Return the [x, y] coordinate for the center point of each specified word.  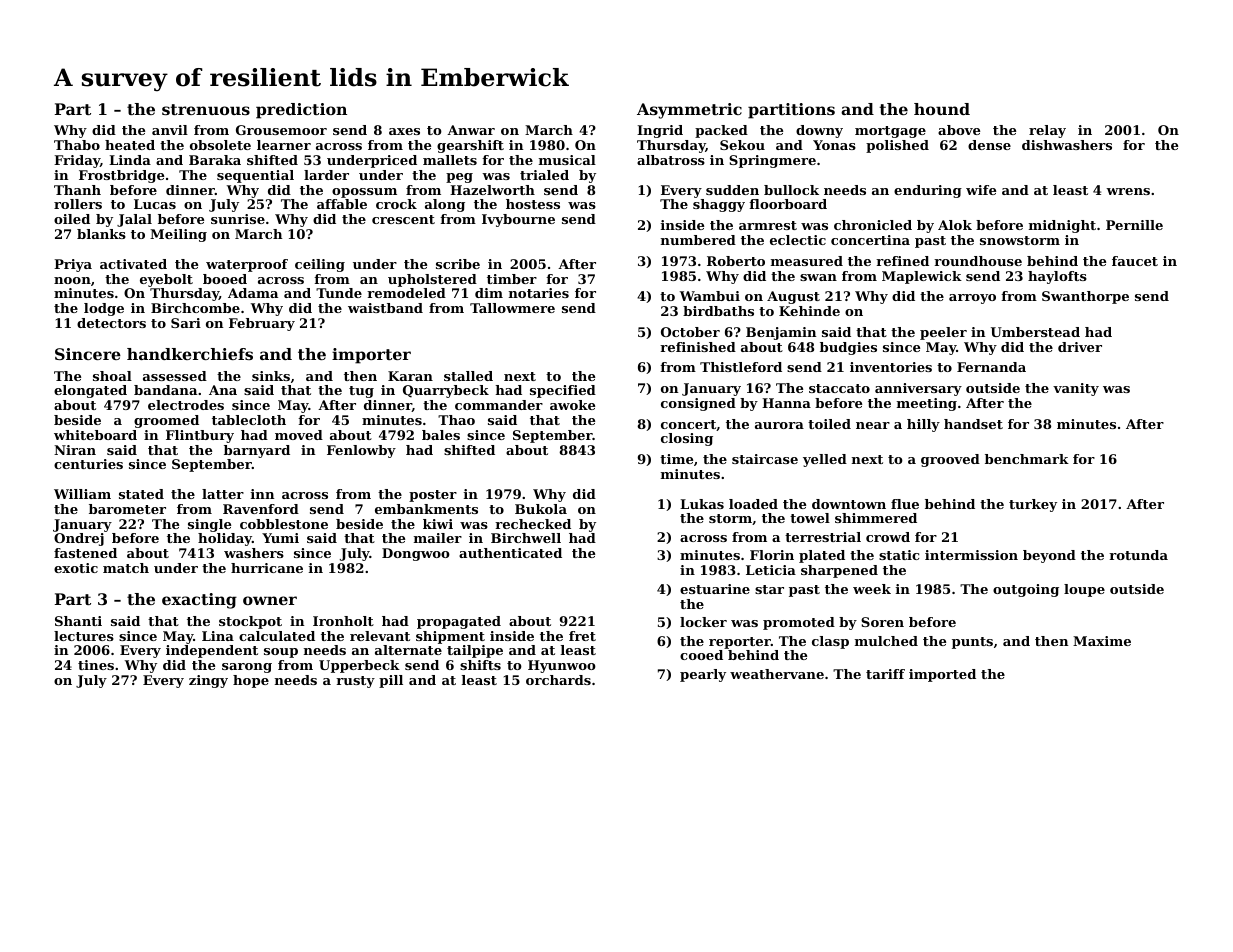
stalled [468, 376]
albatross [671, 160]
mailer [438, 538]
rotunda [1138, 555]
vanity [1076, 389]
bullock [791, 190]
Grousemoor [281, 130]
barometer [127, 509]
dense [989, 145]
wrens [1128, 191]
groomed [166, 421]
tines [96, 665]
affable [342, 204]
